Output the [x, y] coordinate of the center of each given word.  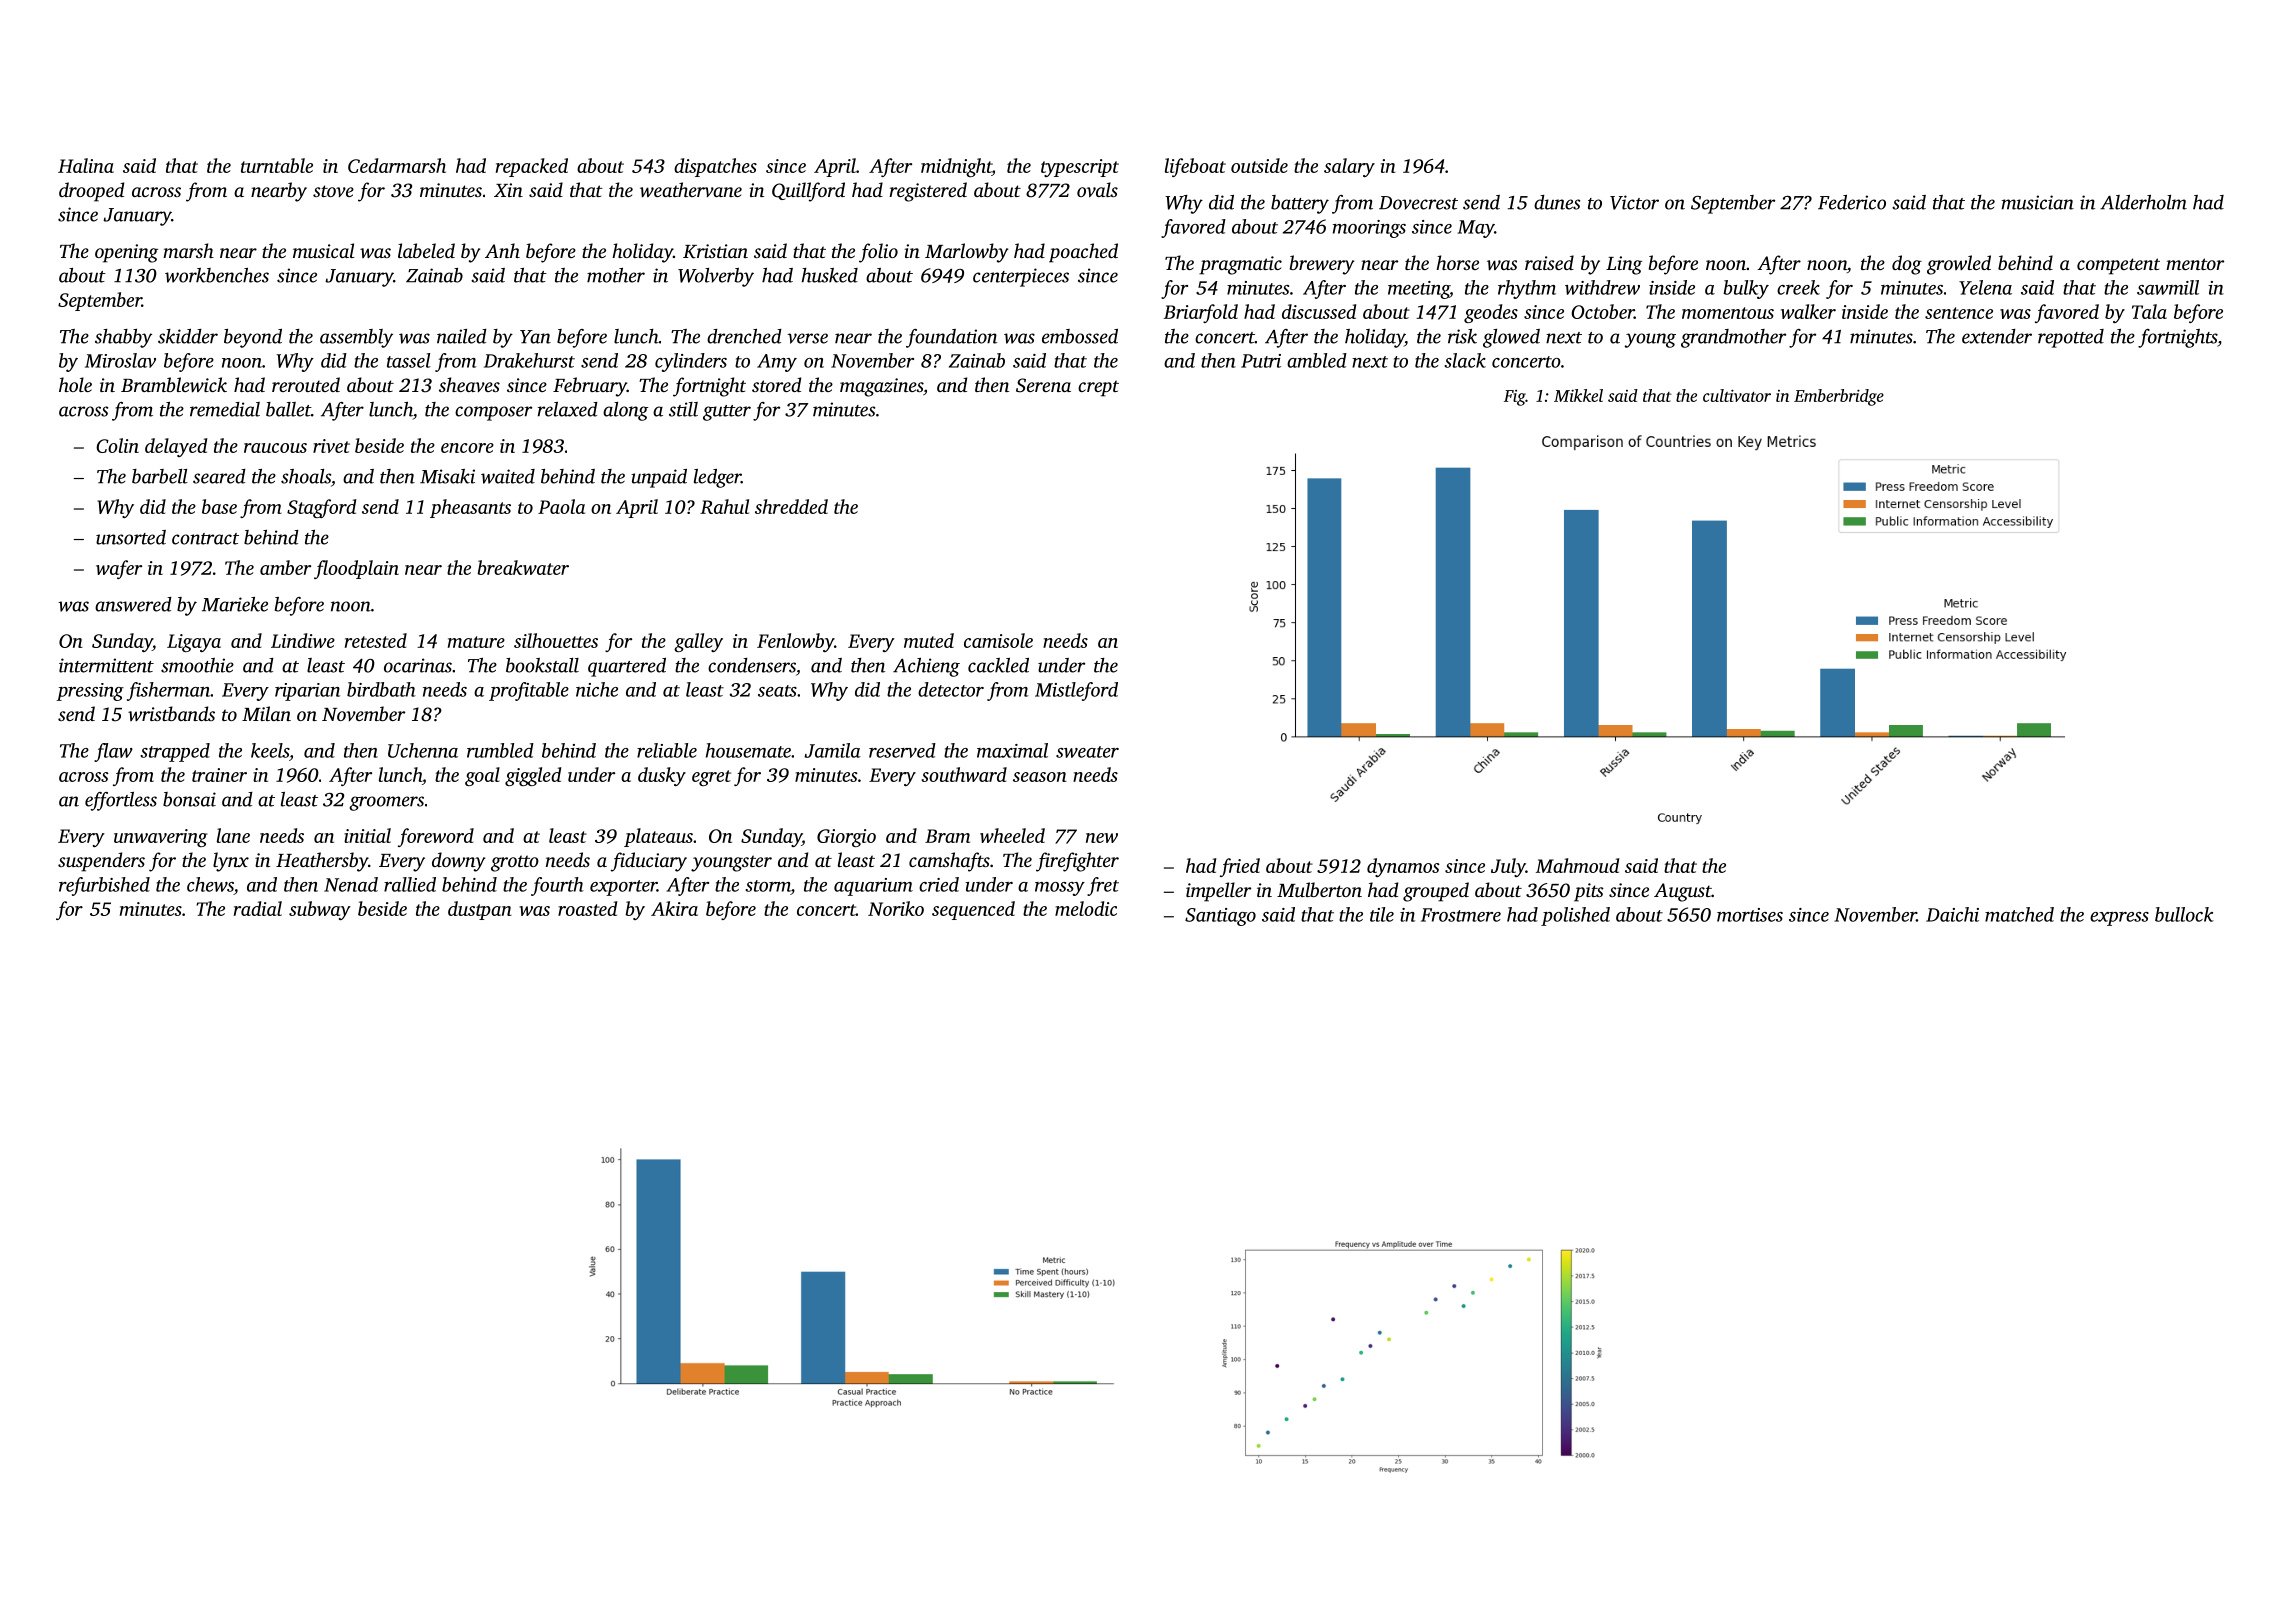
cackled [998, 665]
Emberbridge [1839, 397]
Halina [86, 165]
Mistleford [1076, 691]
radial [258, 908]
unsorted [131, 537]
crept [1098, 388]
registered [928, 192]
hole [75, 384]
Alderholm [2143, 202]
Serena [1043, 385]
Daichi [1952, 914]
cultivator [1737, 395]
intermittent [106, 665]
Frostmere [1461, 915]
